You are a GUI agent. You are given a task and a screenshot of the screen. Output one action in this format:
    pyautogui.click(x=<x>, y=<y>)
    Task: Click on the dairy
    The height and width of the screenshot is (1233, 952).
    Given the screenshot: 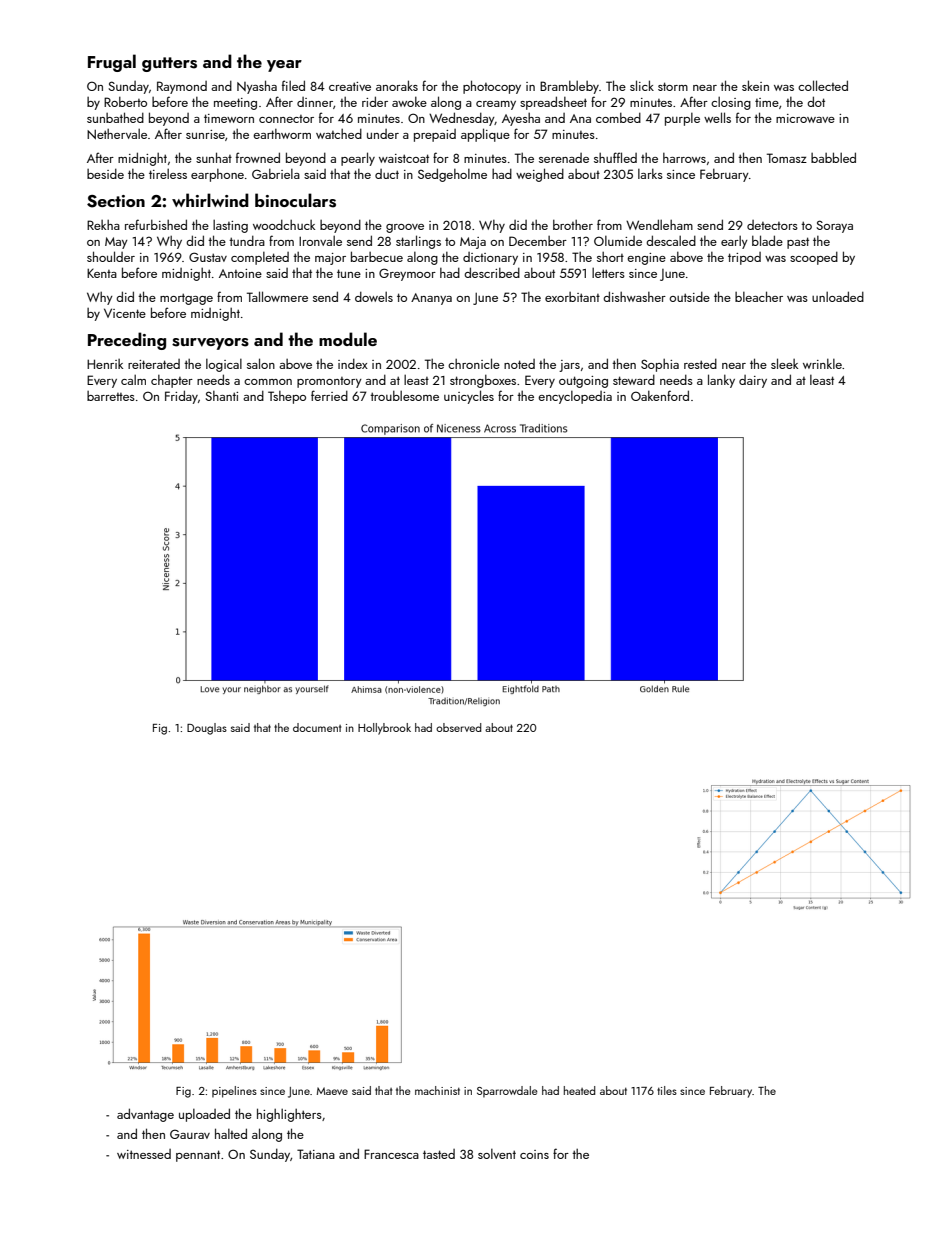 What is the action you would take?
    pyautogui.click(x=753, y=381)
